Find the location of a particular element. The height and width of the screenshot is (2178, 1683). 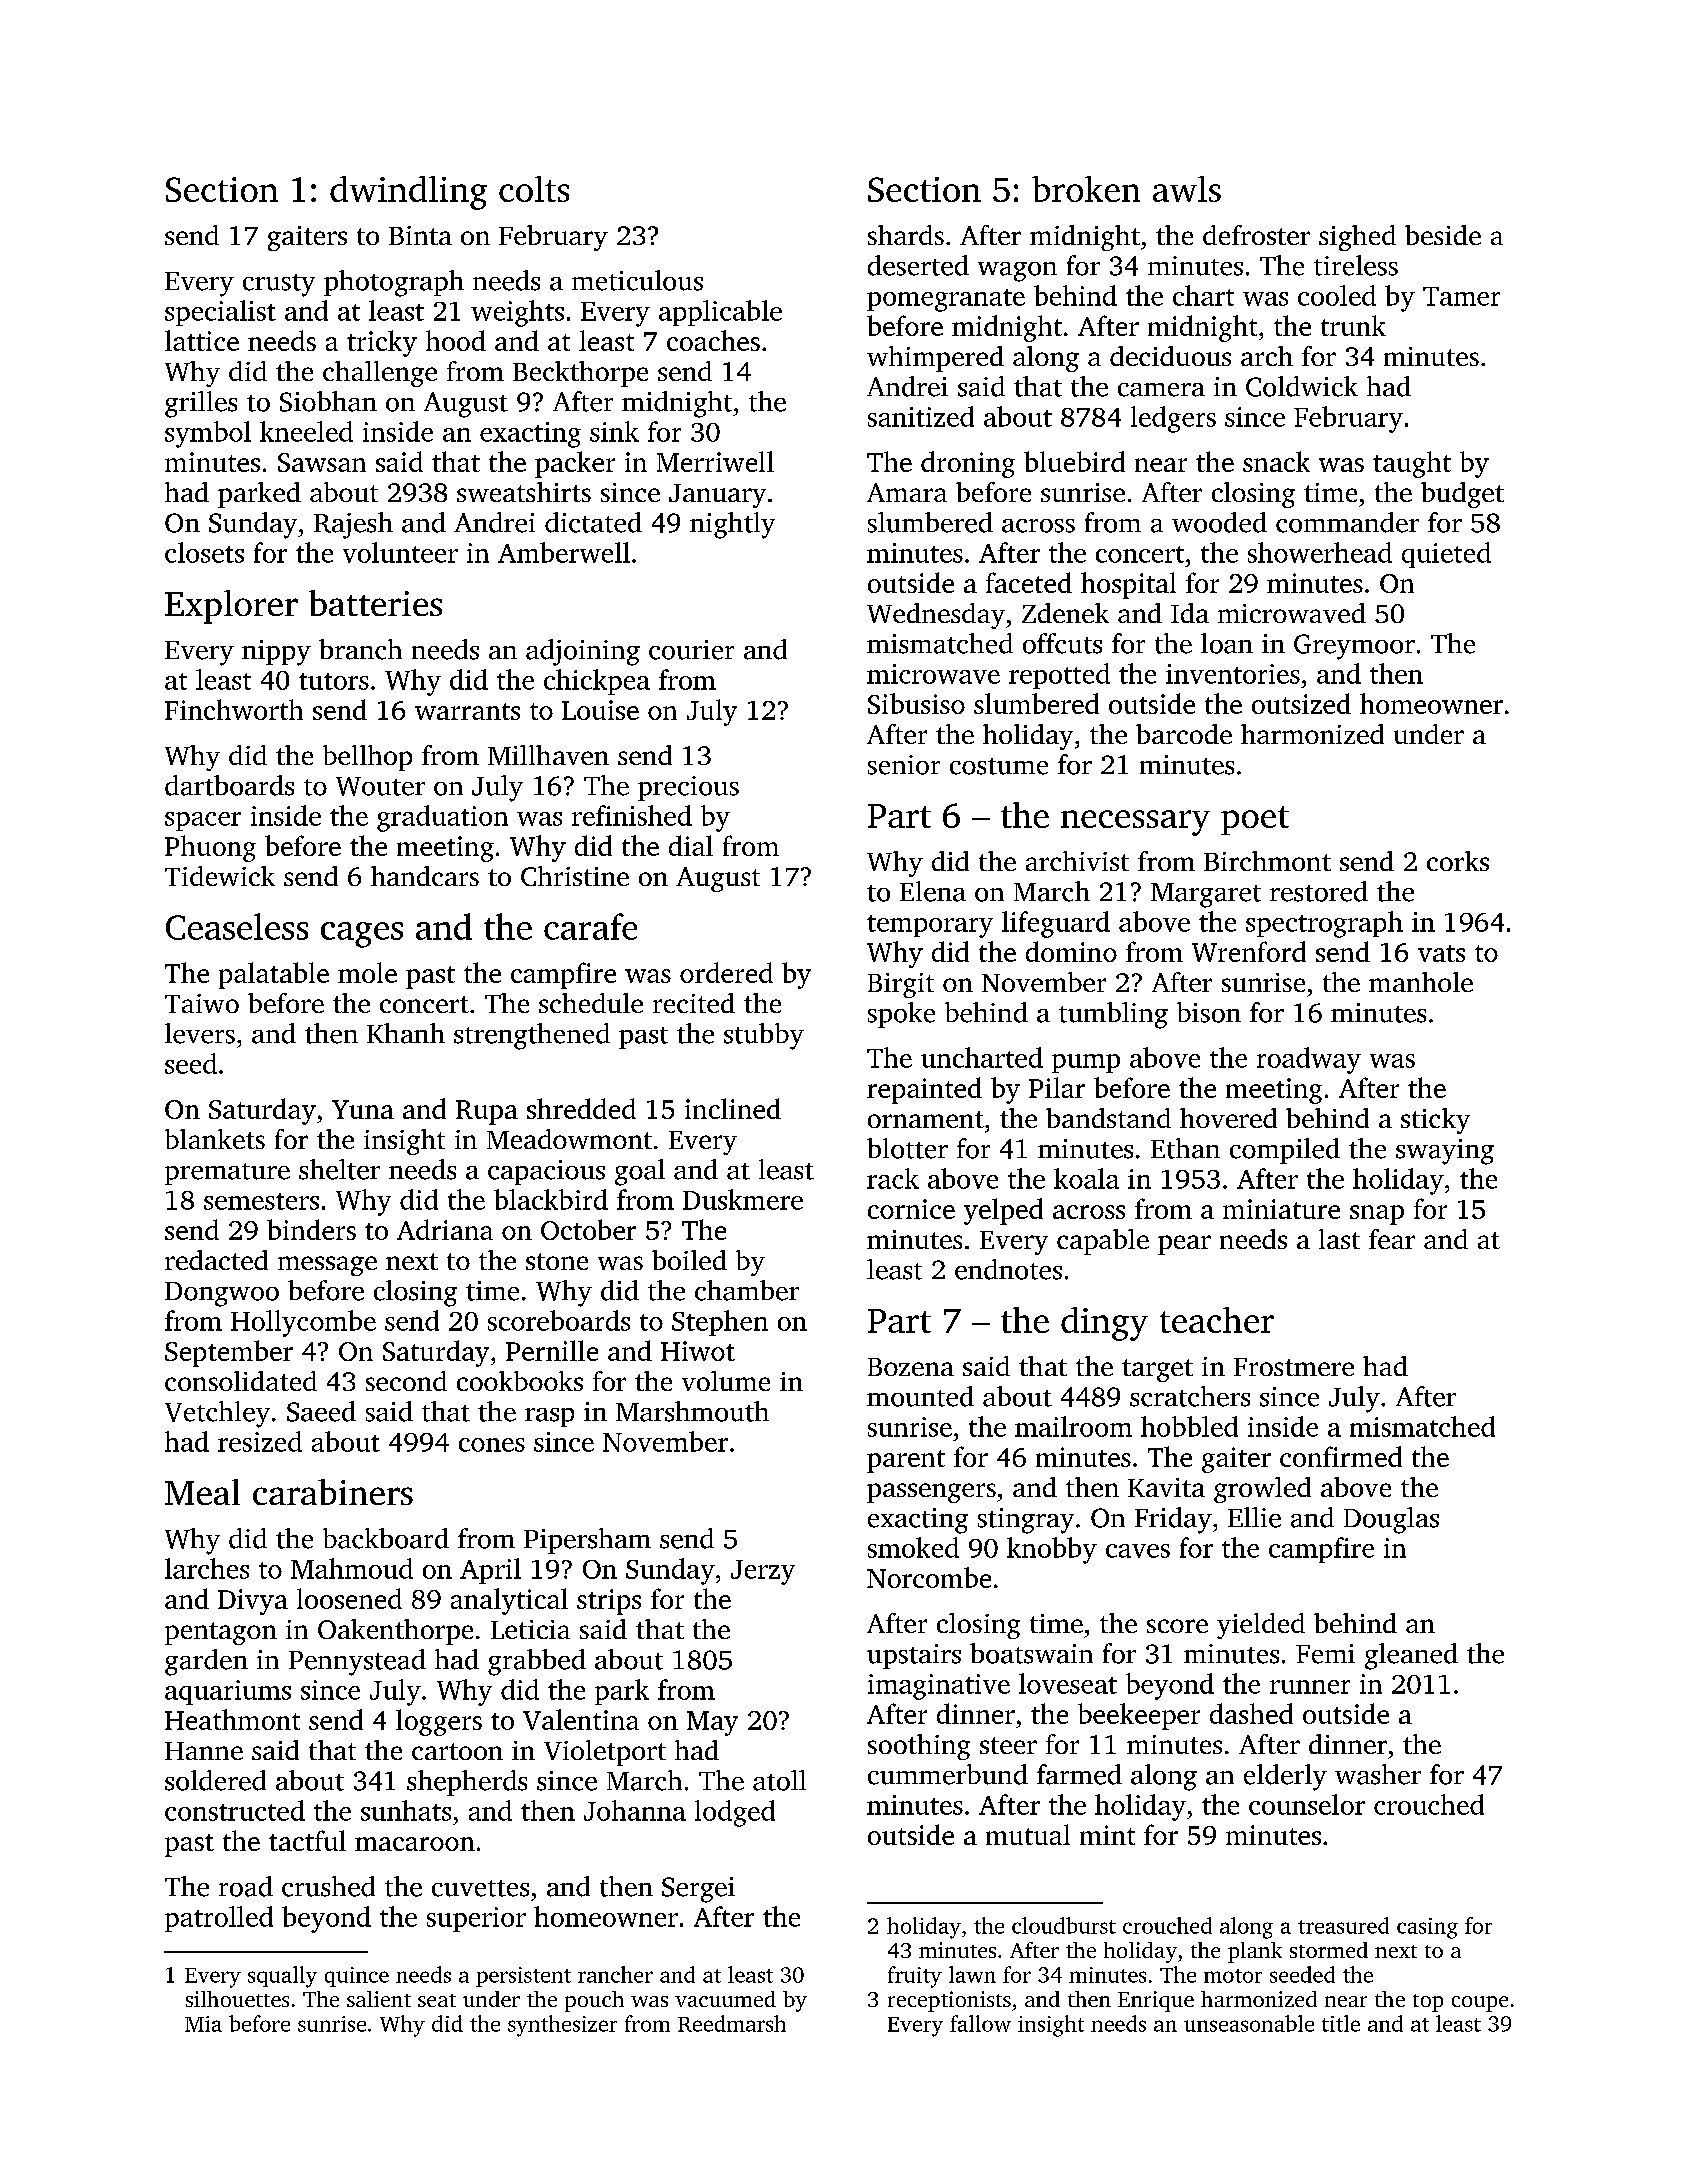

Meal is located at coordinates (202, 1492).
